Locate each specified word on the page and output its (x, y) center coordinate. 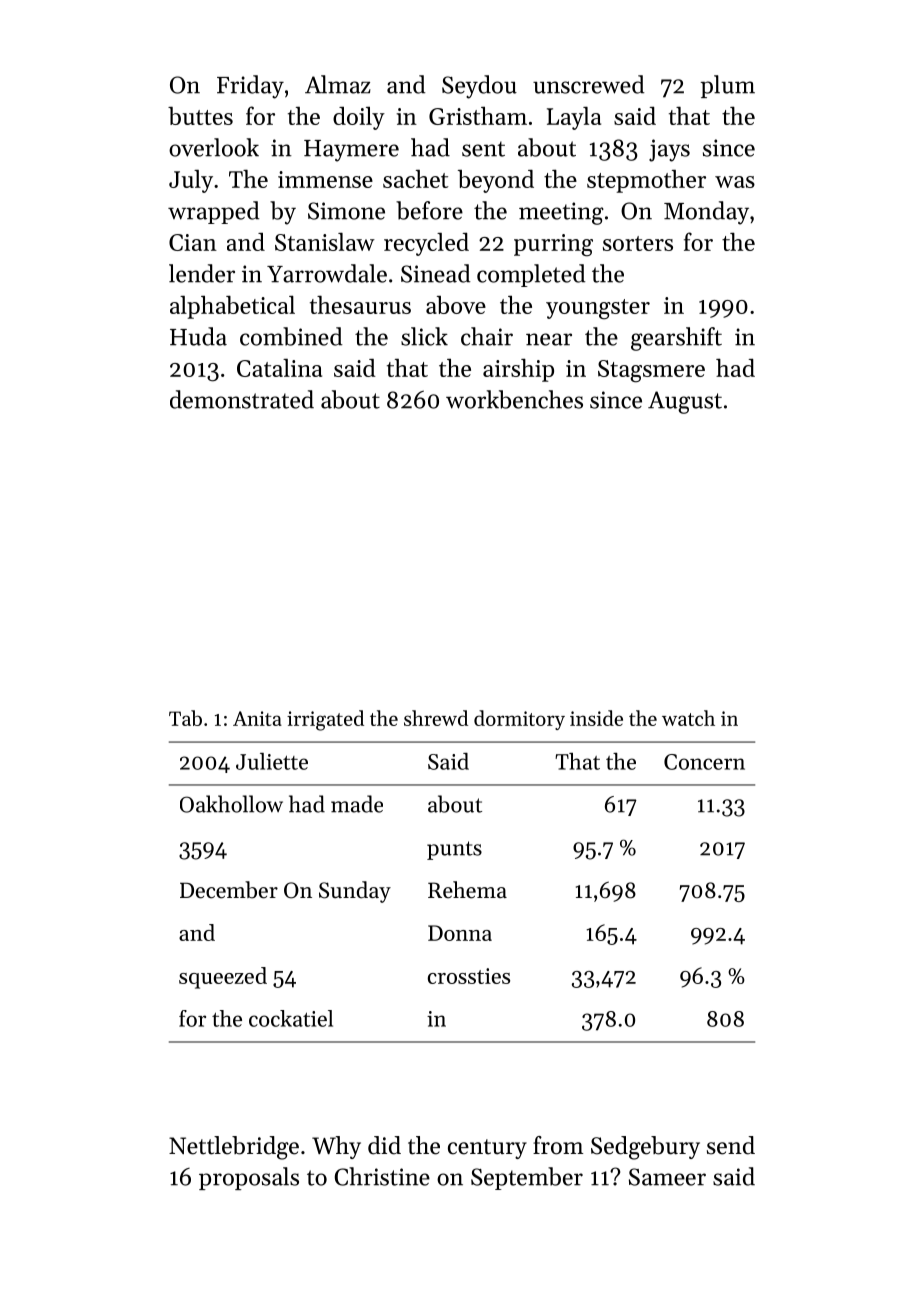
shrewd (436, 718)
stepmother (646, 181)
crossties (469, 976)
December (229, 890)
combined (291, 336)
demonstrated (242, 399)
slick (424, 336)
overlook (214, 147)
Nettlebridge (234, 1148)
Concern (704, 762)
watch (688, 718)
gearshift (676, 339)
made (357, 804)
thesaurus (360, 304)
